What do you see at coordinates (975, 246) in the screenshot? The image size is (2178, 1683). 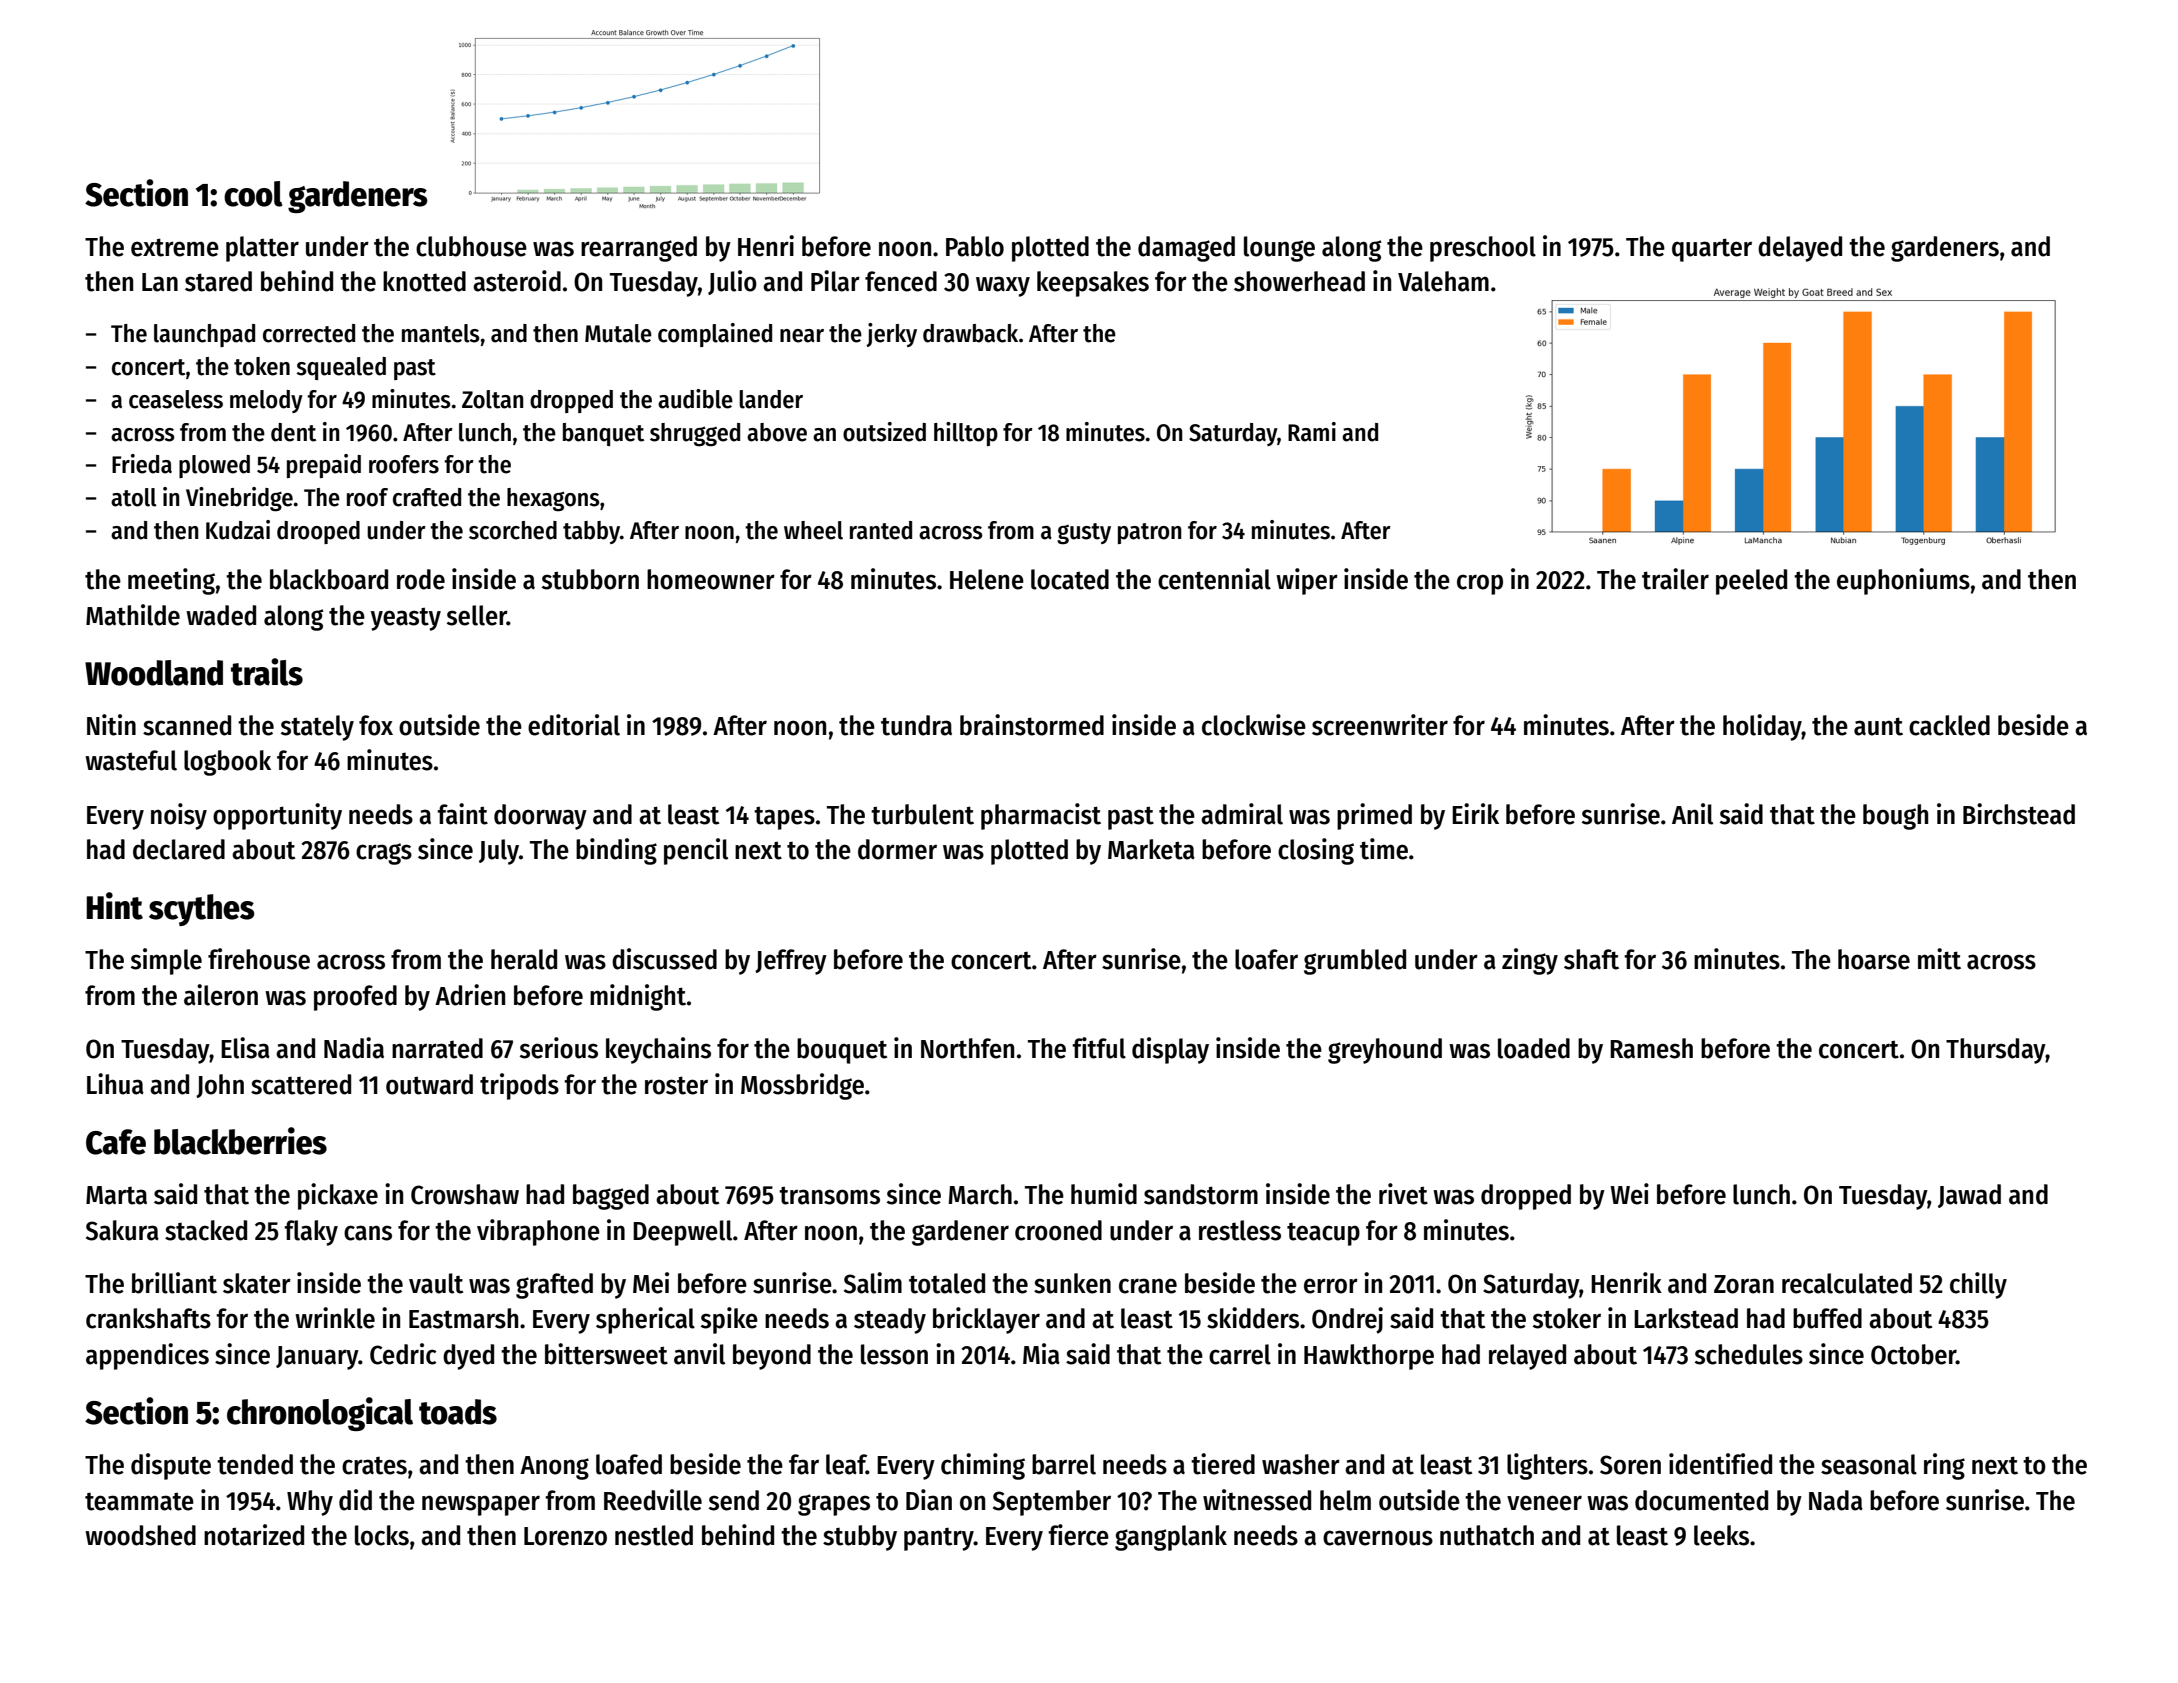 I see `Pablo` at bounding box center [975, 246].
